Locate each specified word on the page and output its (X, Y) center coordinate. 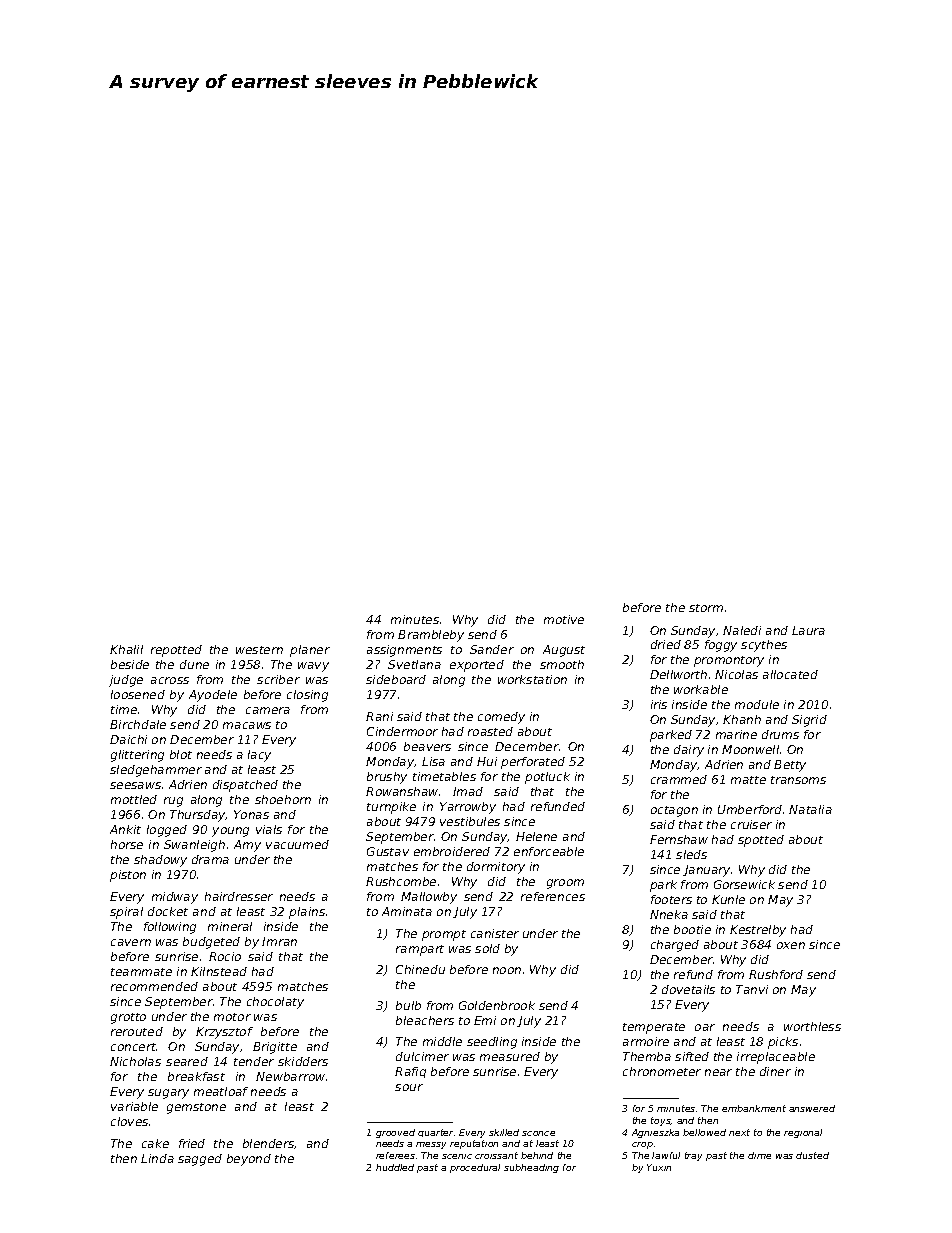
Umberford (750, 809)
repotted (176, 651)
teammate (141, 972)
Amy (247, 846)
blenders (268, 1143)
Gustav (388, 851)
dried (666, 644)
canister (495, 933)
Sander (492, 649)
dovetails (688, 989)
